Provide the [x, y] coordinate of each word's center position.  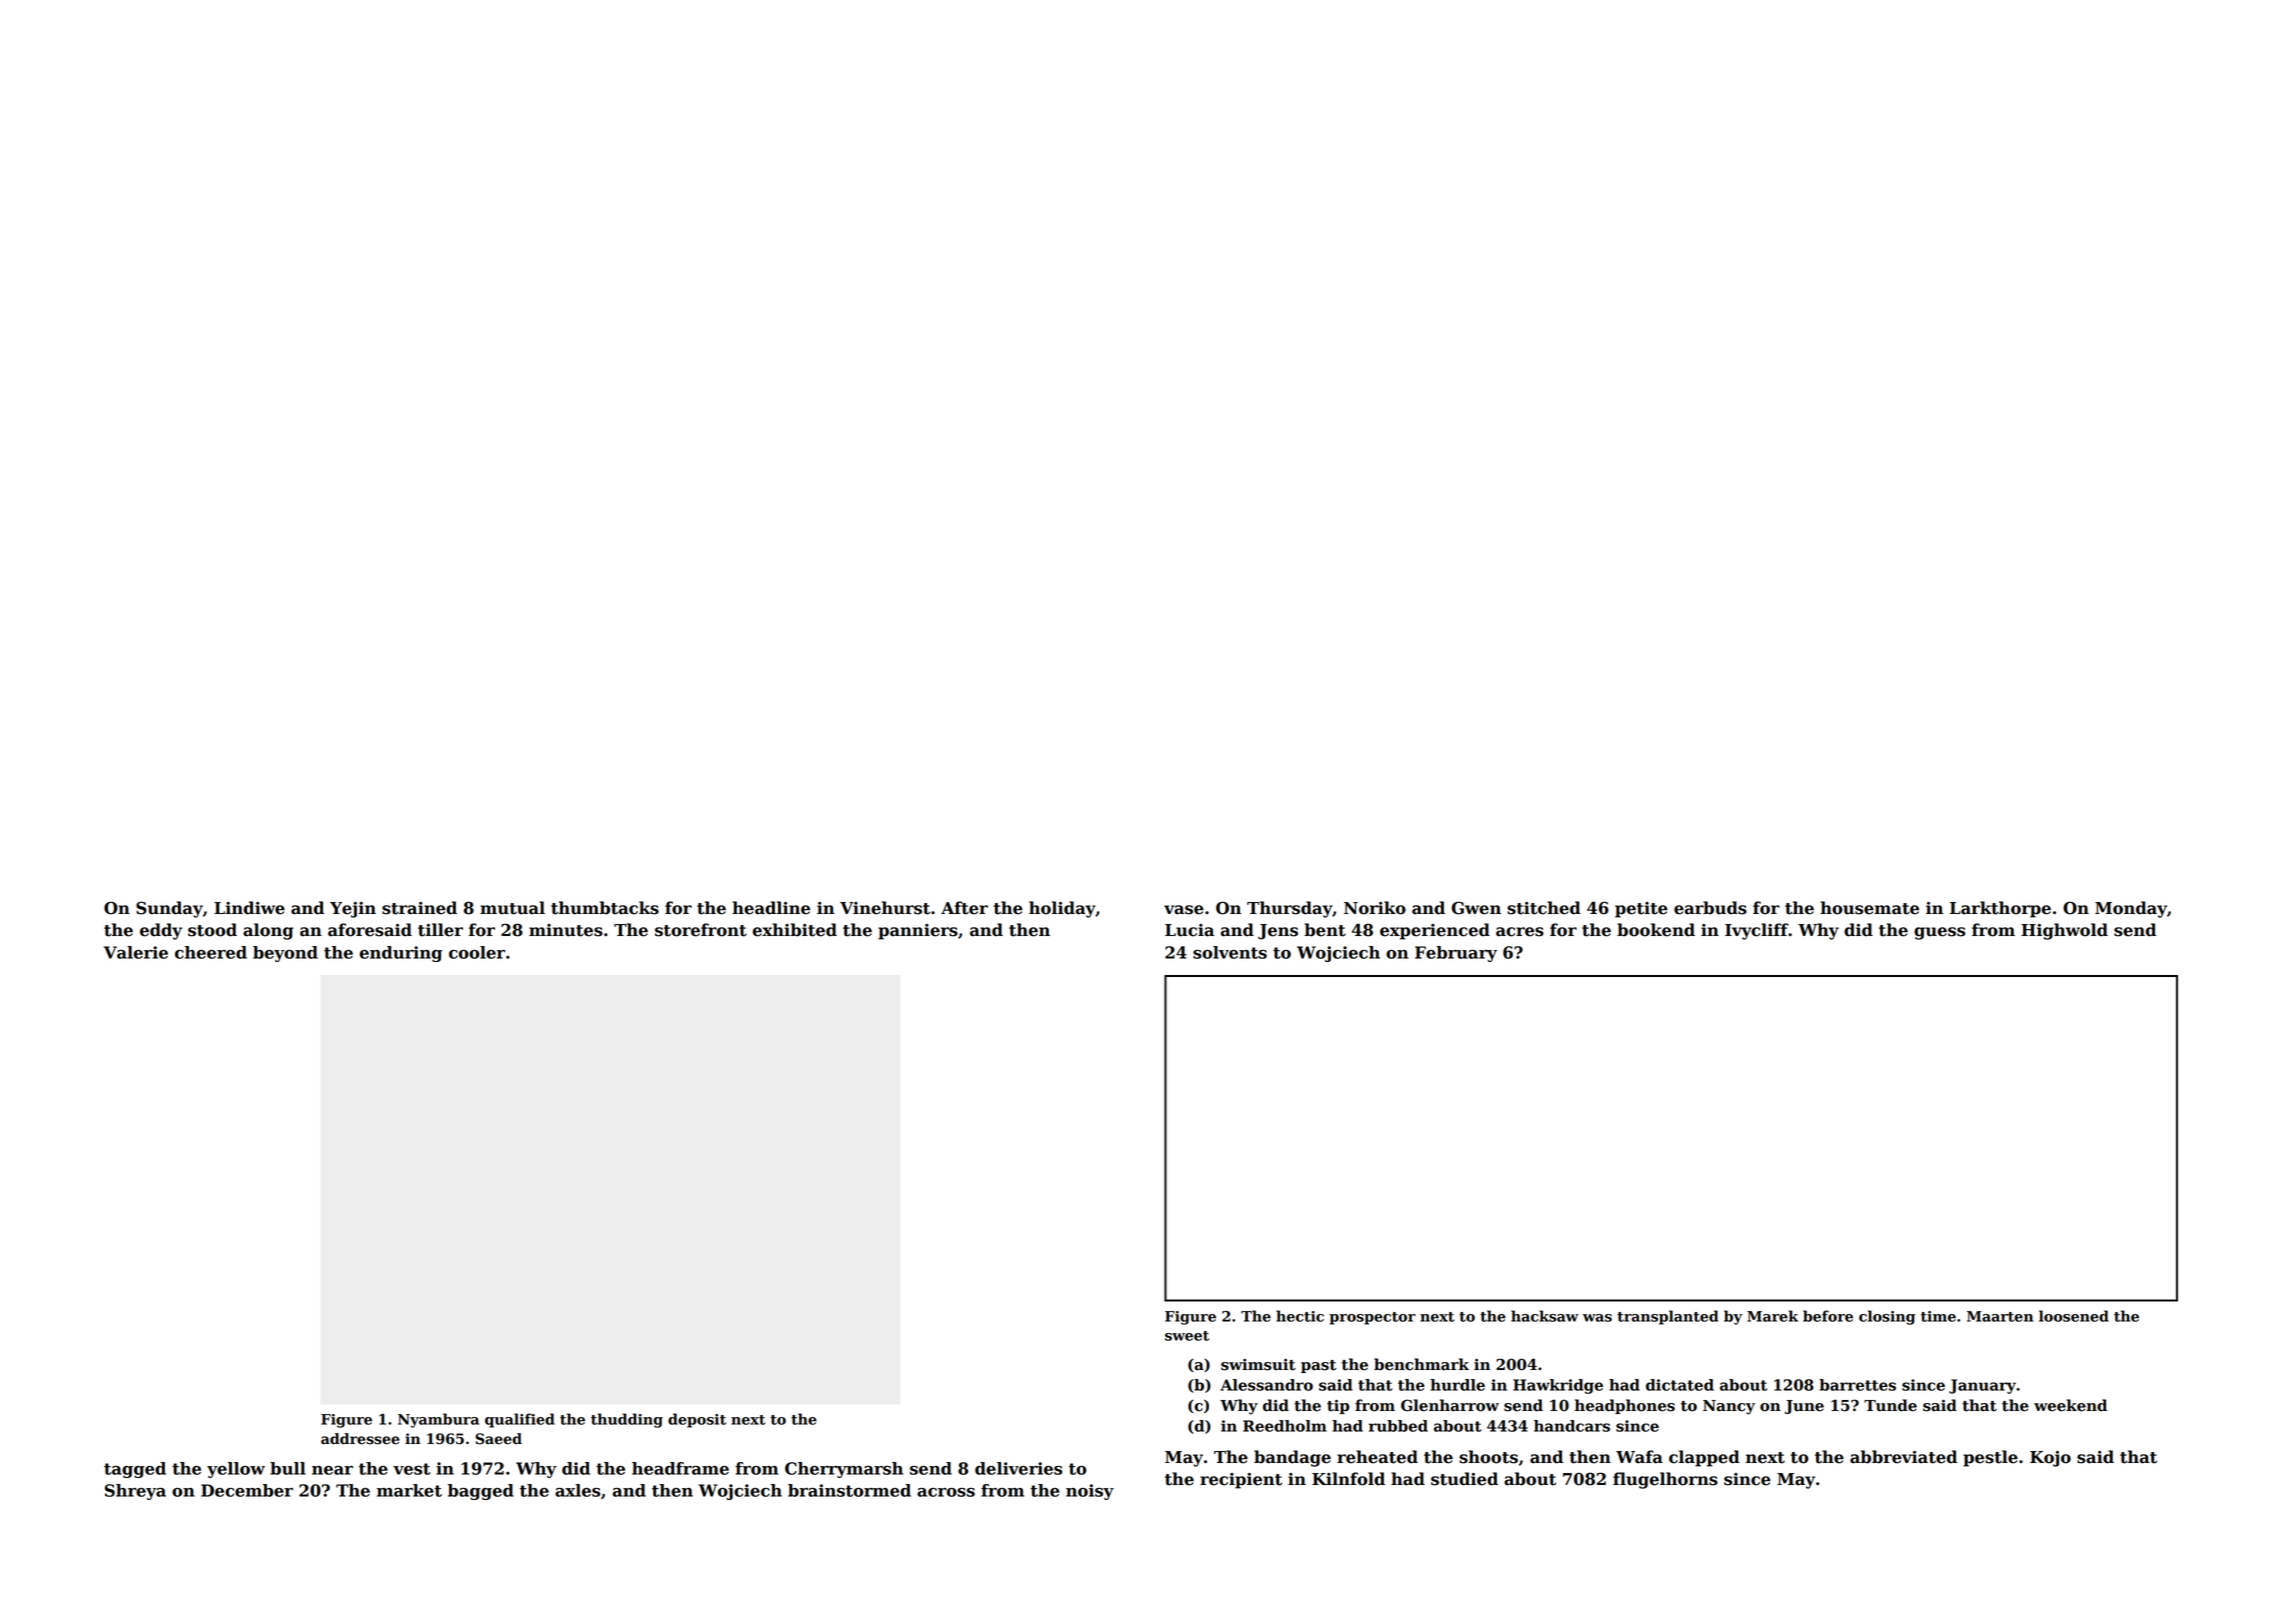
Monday [2131, 909]
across [946, 1492]
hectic [1300, 1316]
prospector [1372, 1318]
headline [771, 908]
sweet [1187, 1336]
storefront [701, 930]
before [1828, 1316]
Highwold [2064, 931]
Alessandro [1266, 1385]
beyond [285, 954]
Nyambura [438, 1420]
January [1982, 1386]
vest [411, 1469]
